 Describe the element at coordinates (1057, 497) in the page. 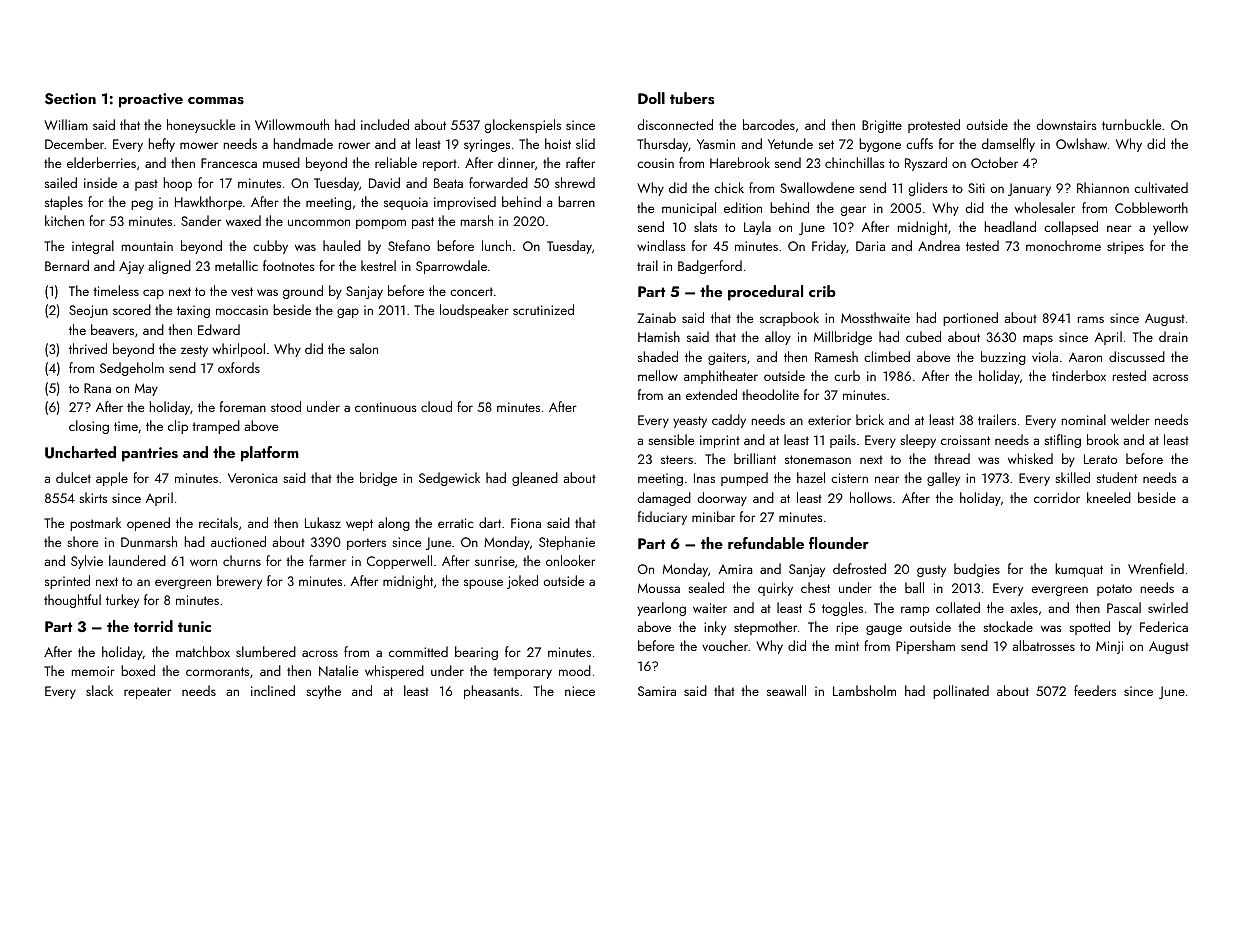

I see `corridor` at that location.
